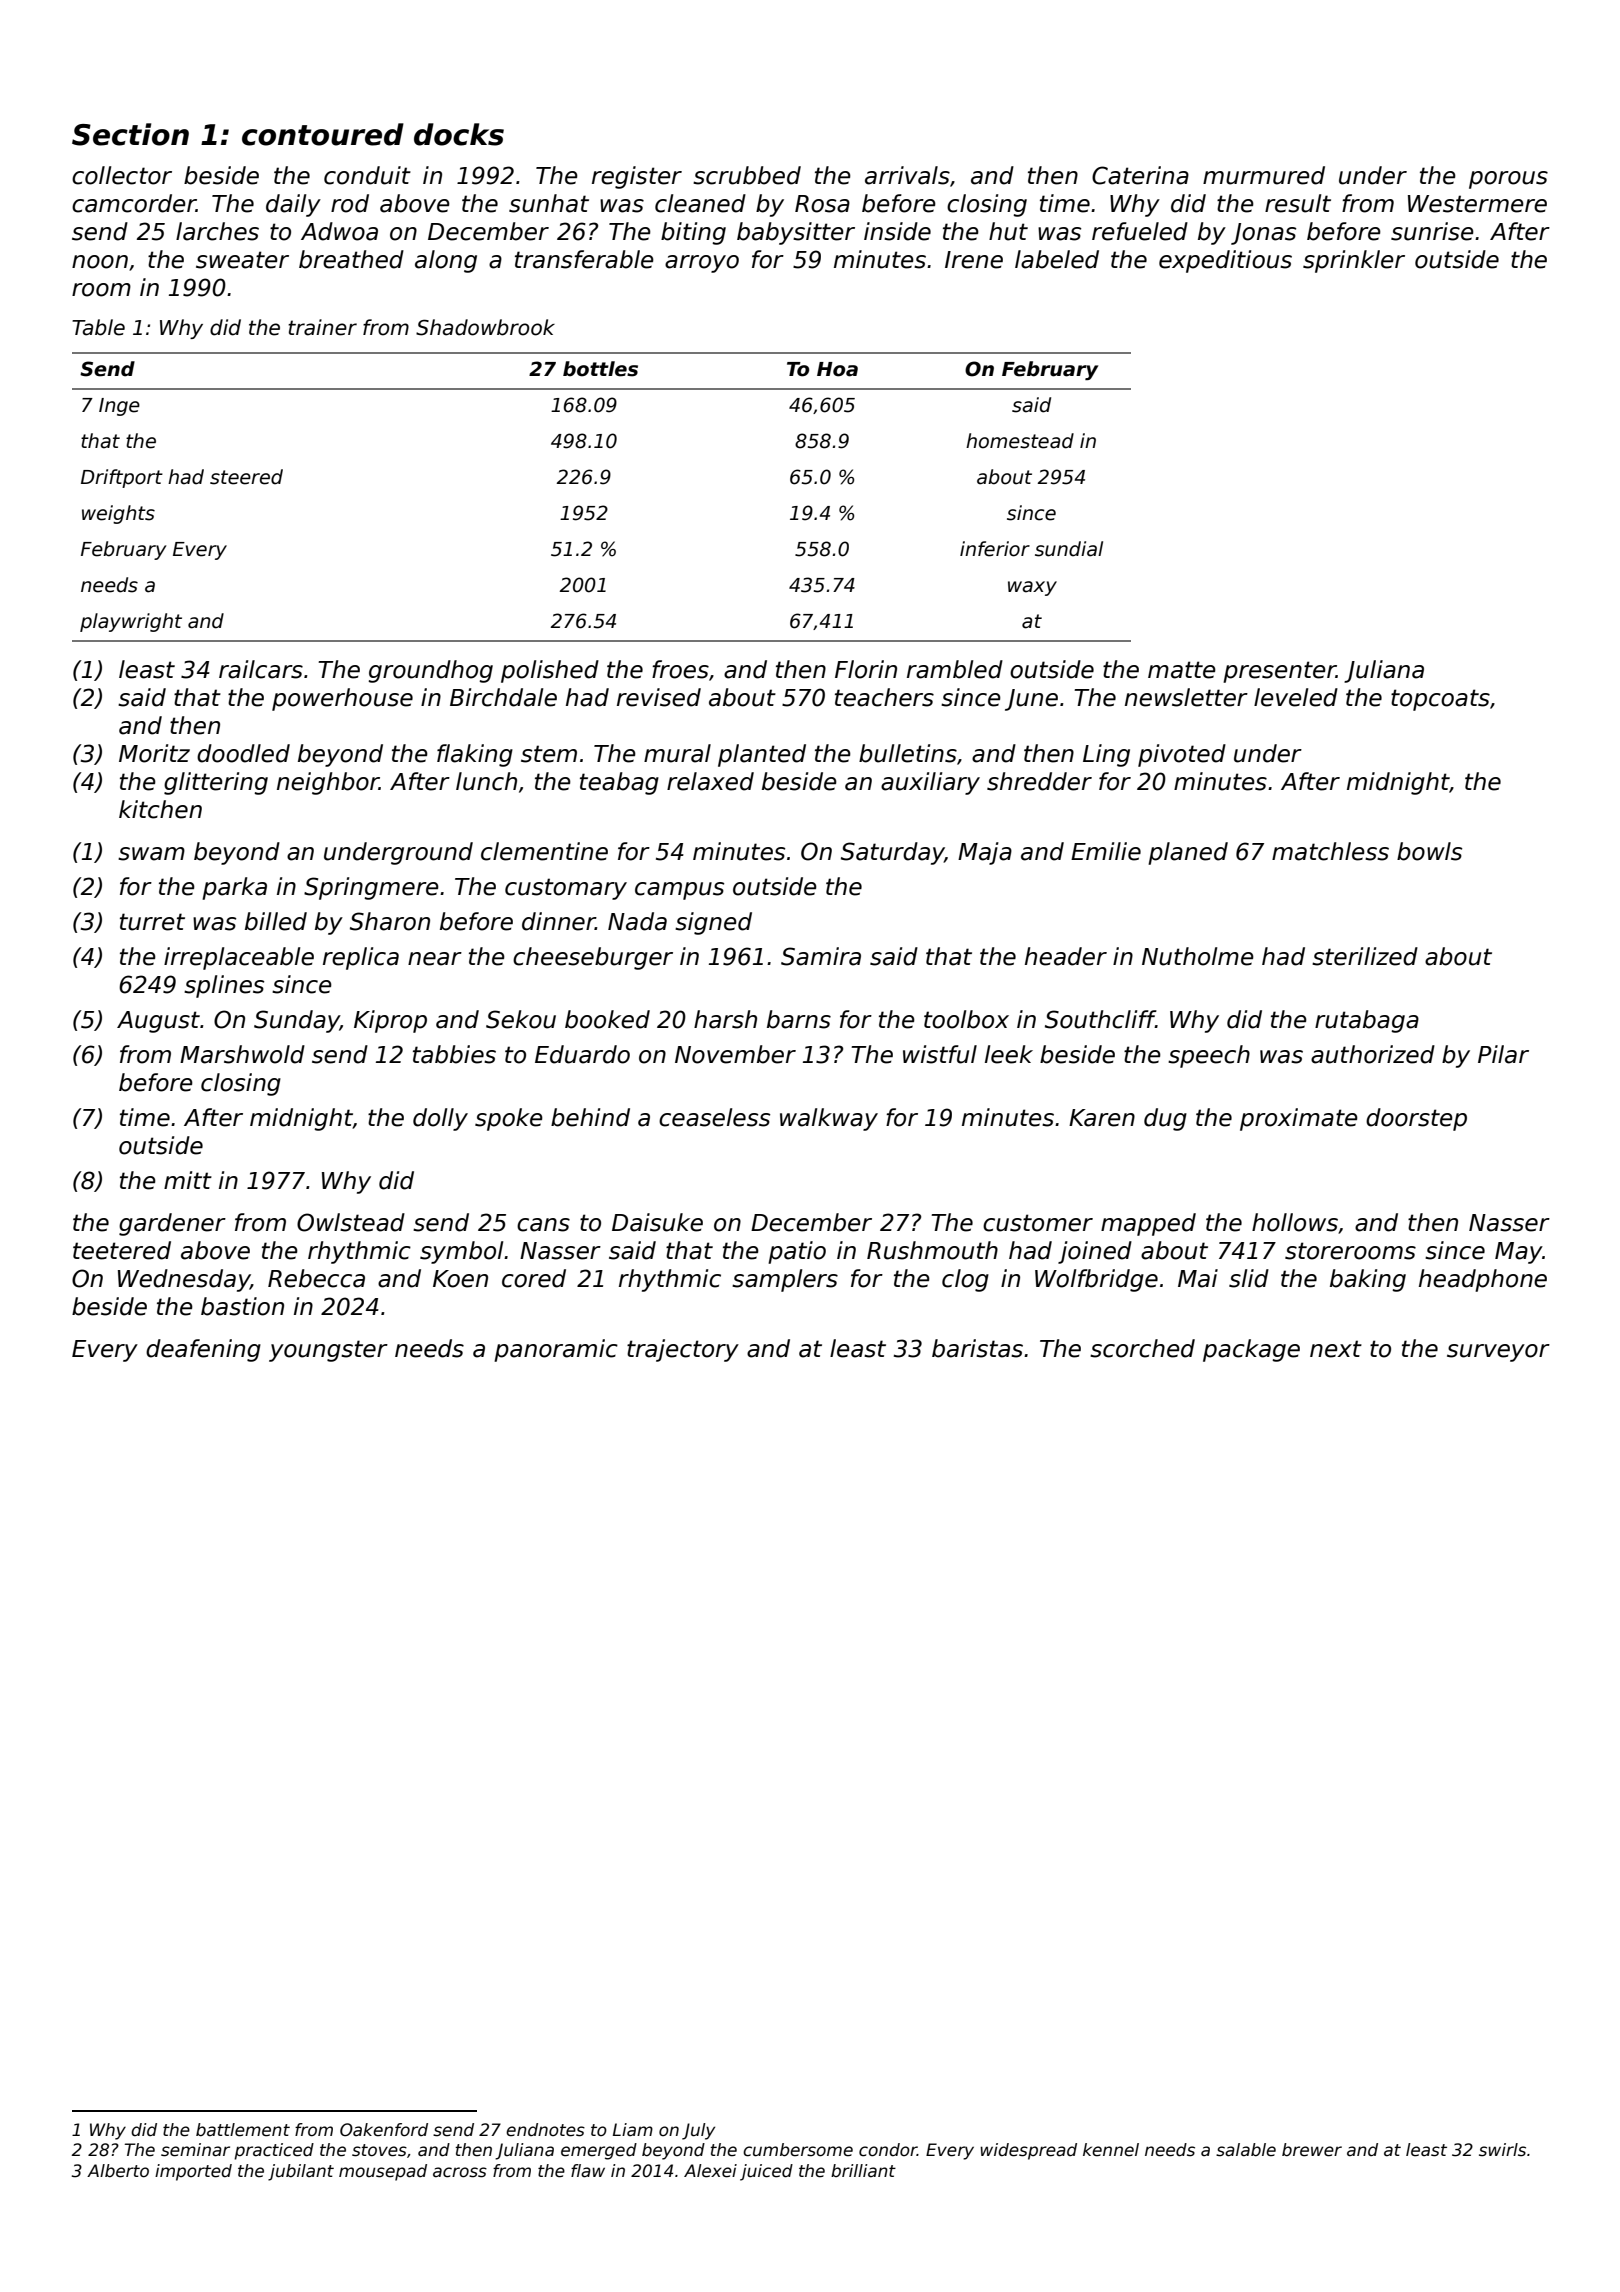 This screenshot has width=1620, height=2292. What do you see at coordinates (747, 175) in the screenshot?
I see `scrubbed` at bounding box center [747, 175].
